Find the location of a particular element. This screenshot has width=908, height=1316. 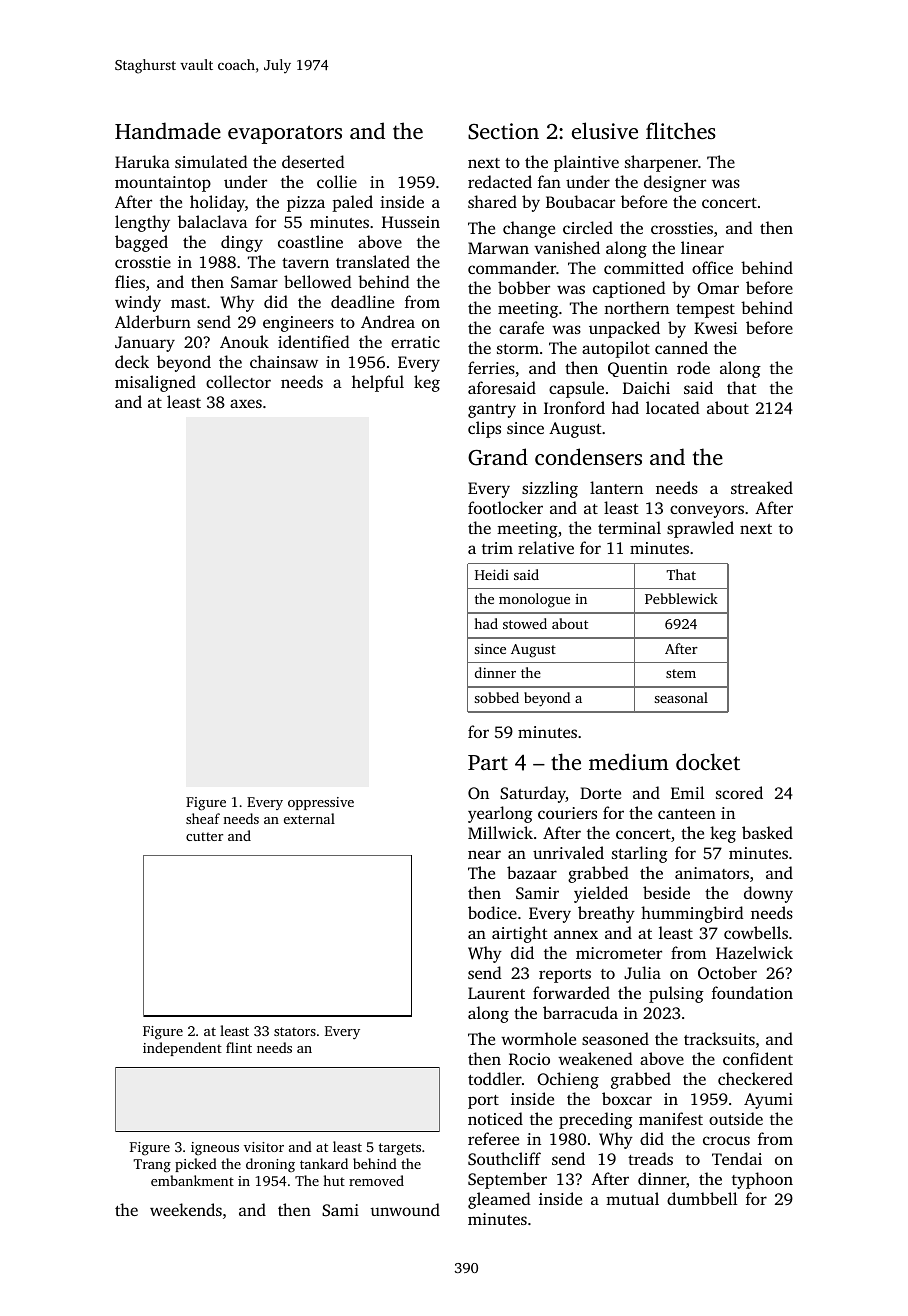

Marwan is located at coordinates (498, 248).
